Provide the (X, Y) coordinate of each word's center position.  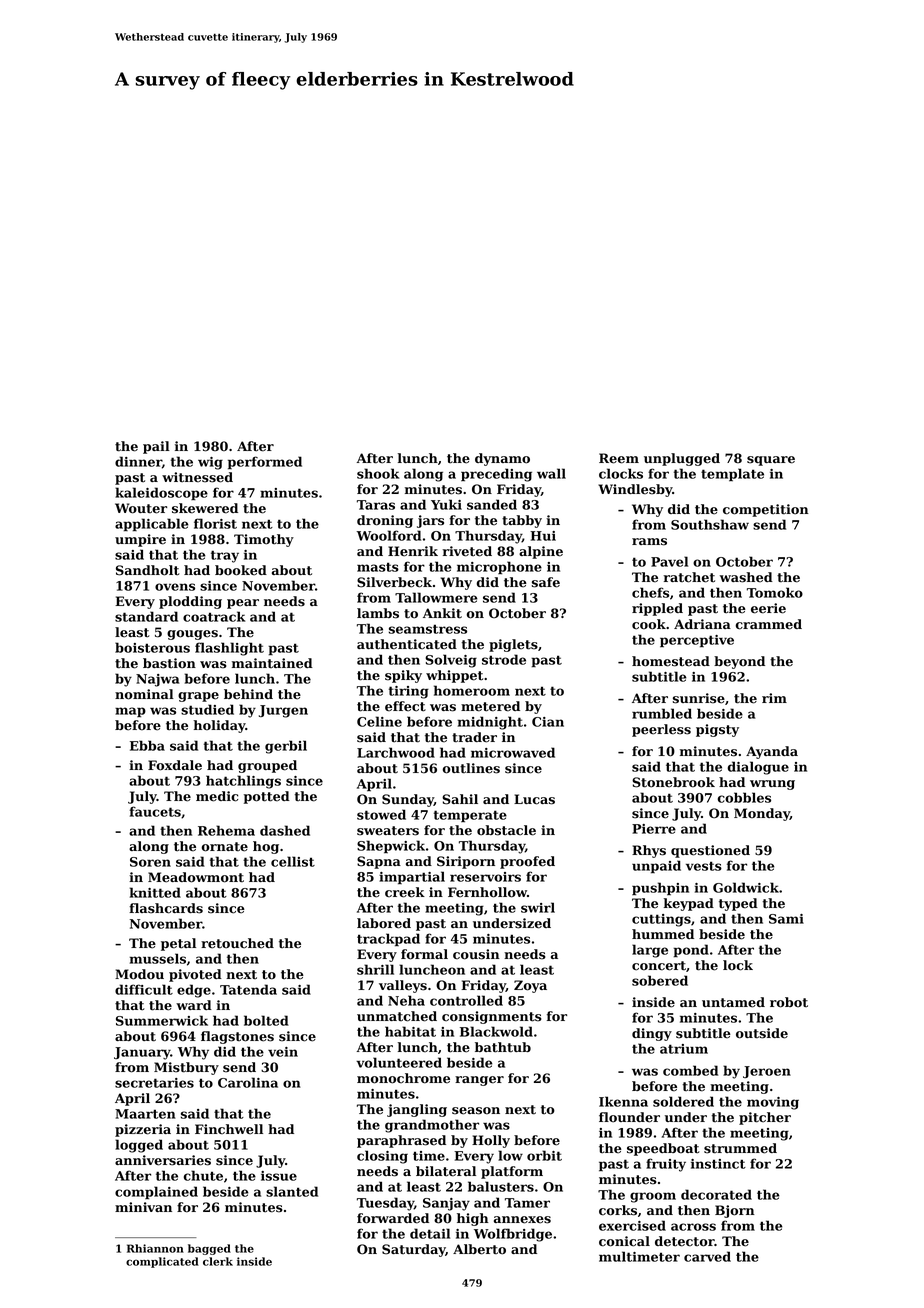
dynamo (502, 459)
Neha (406, 1000)
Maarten (145, 1114)
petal (178, 944)
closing (382, 1157)
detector (685, 1241)
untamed (733, 1002)
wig (210, 463)
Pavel (669, 561)
